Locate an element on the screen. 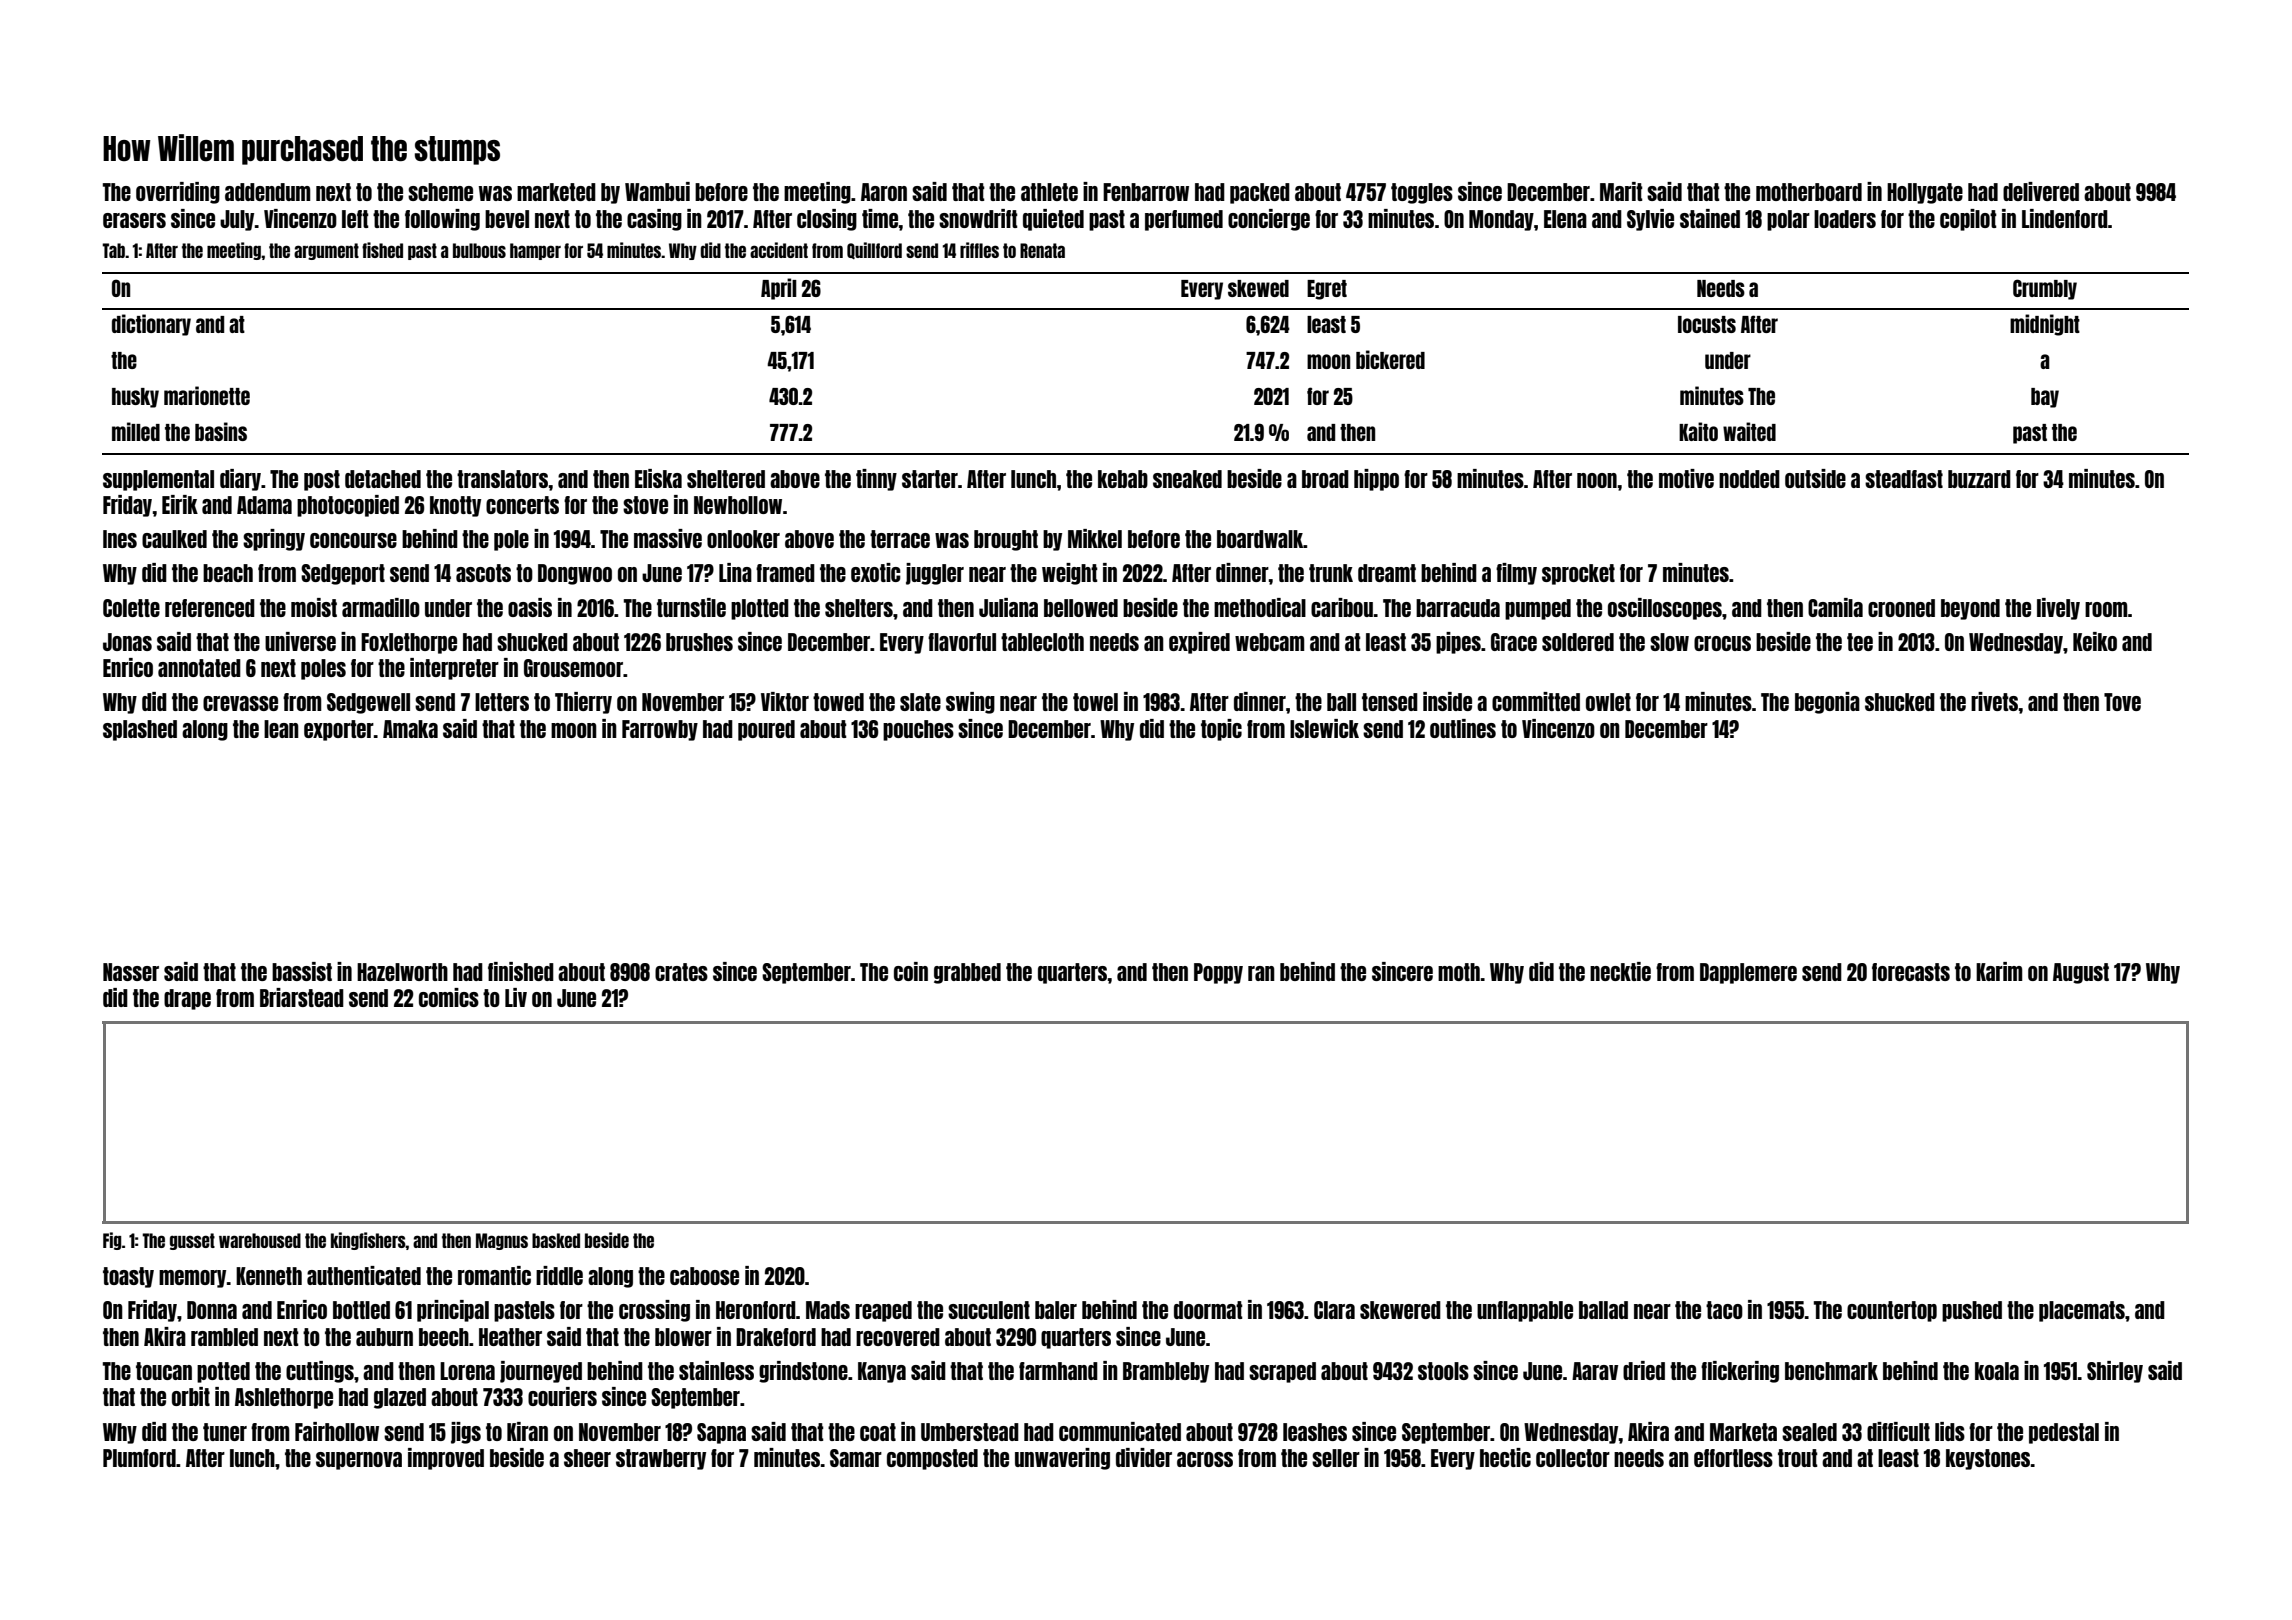 The image size is (2292, 1620). bay is located at coordinates (2045, 398).
